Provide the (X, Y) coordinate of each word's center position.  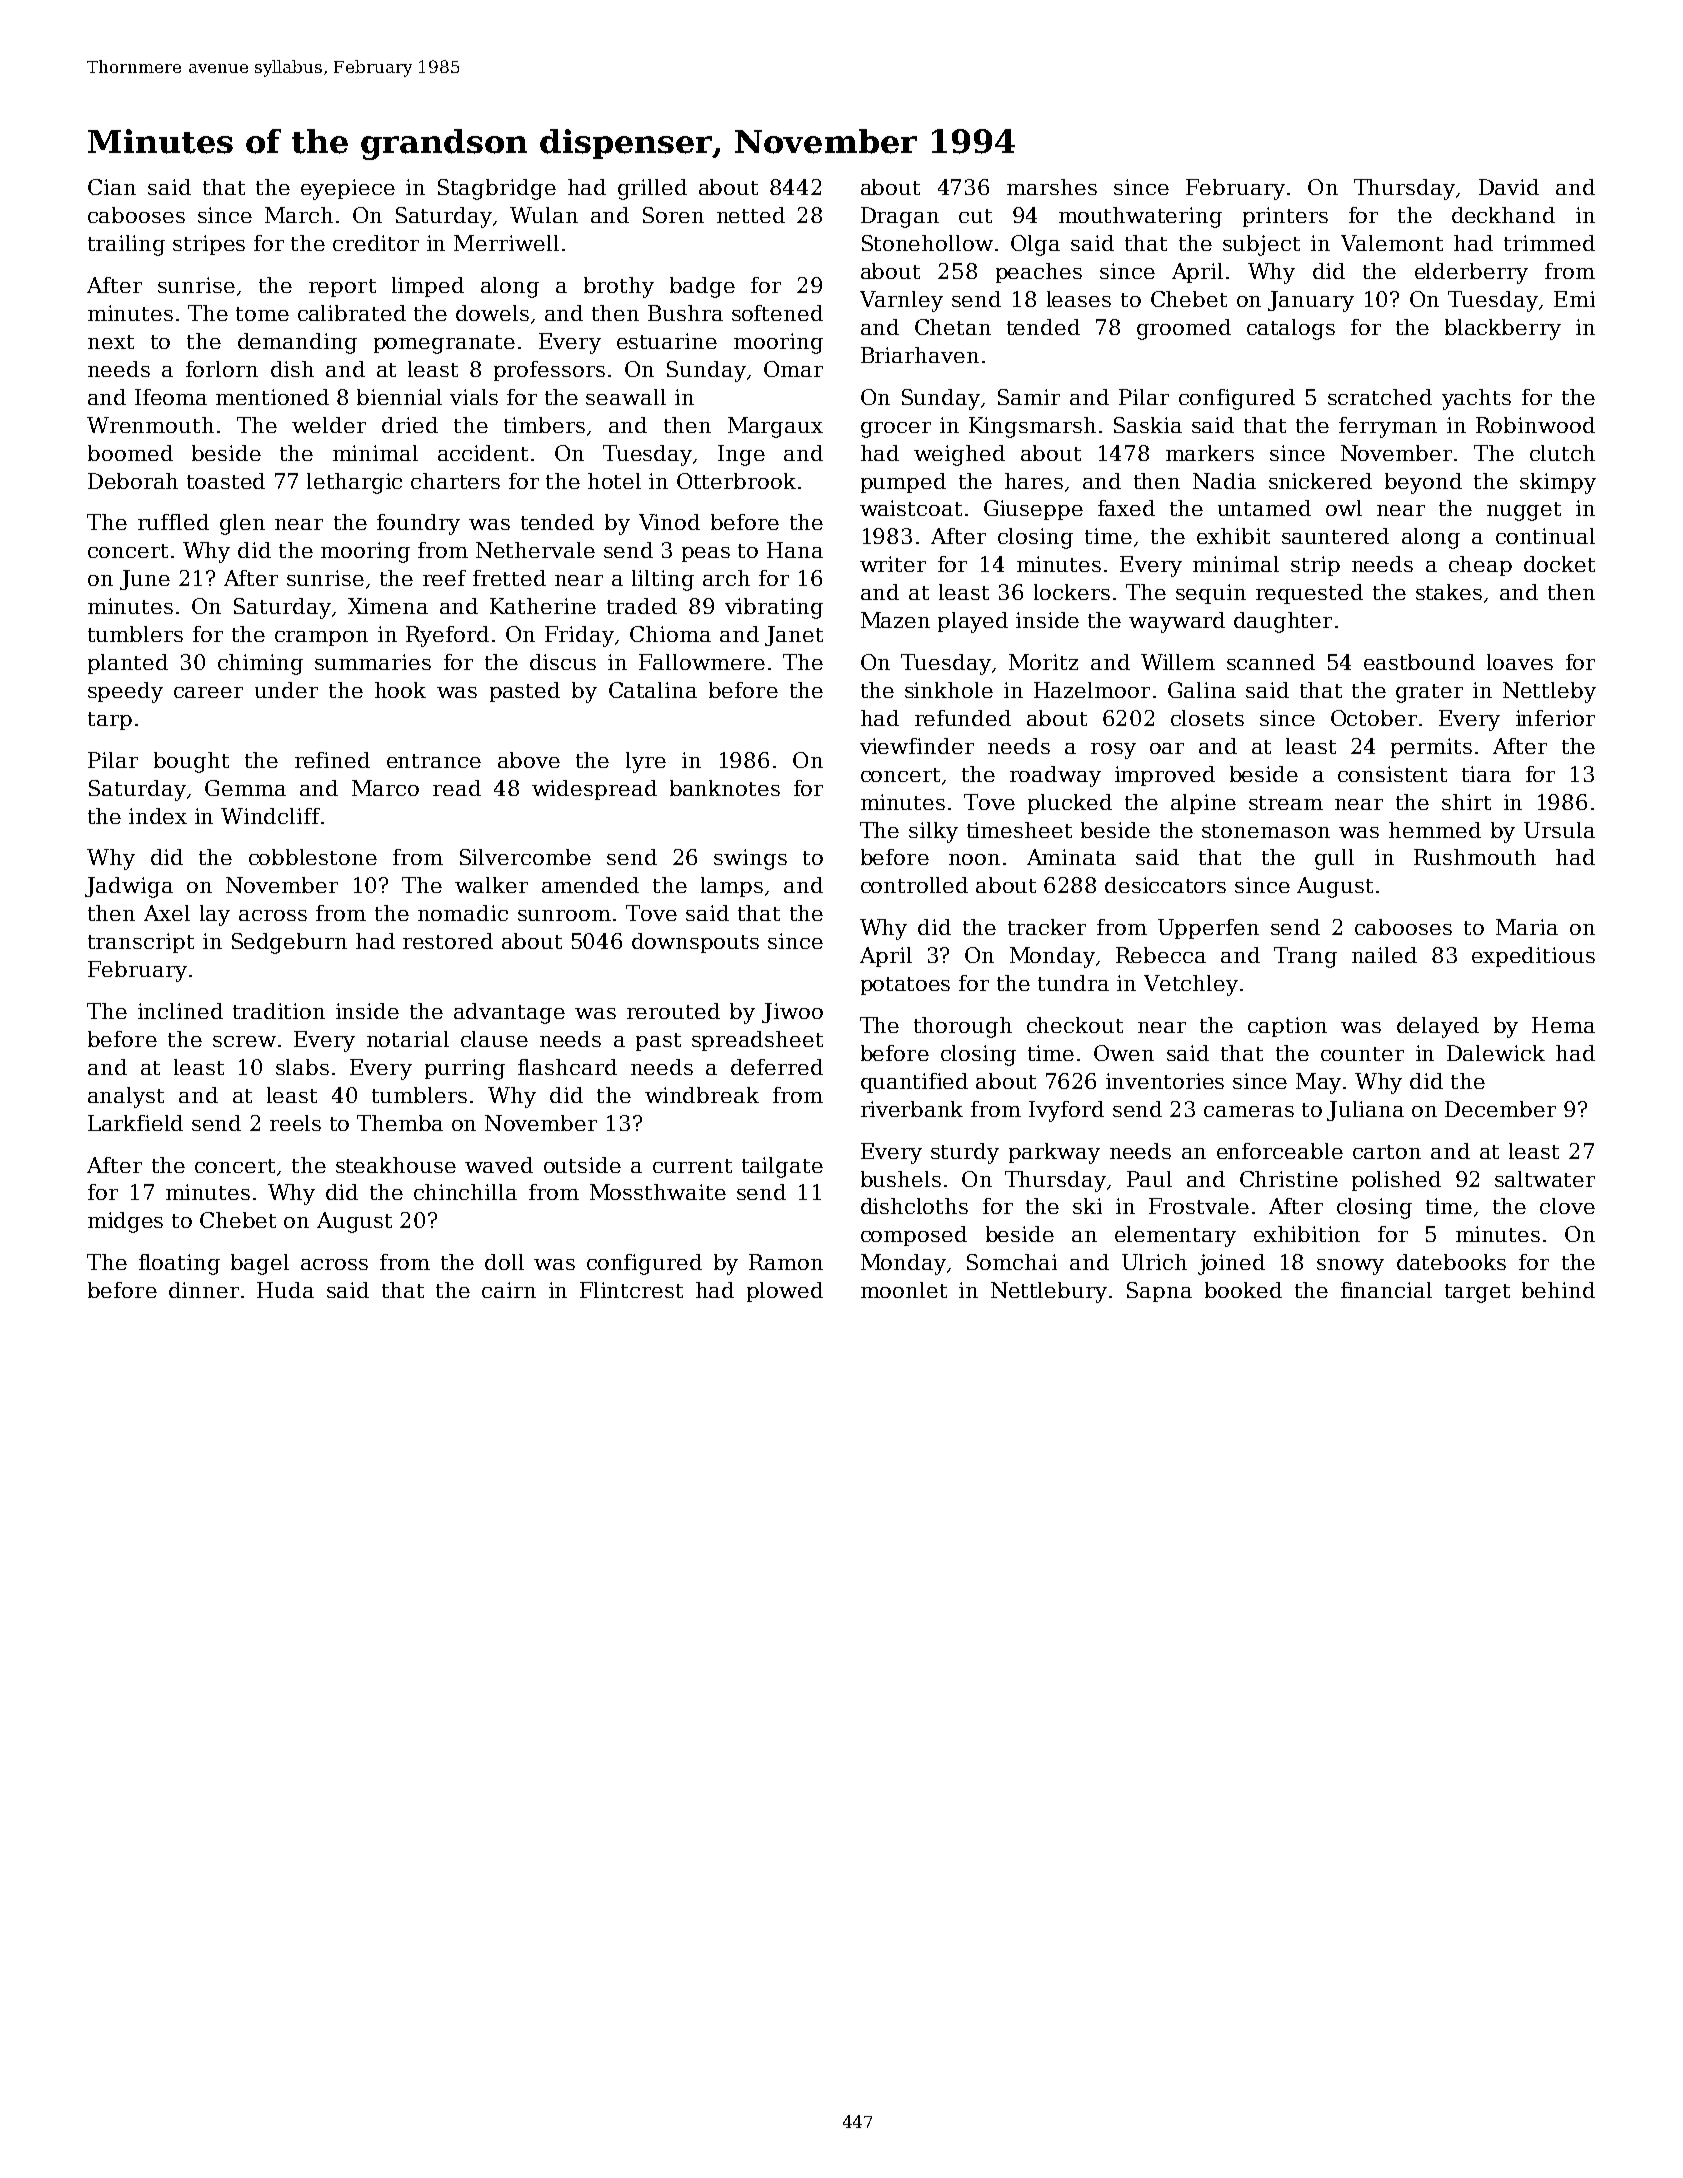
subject (1261, 245)
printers (1285, 217)
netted (751, 215)
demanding (297, 343)
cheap (1480, 566)
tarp (110, 721)
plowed (785, 1292)
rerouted (673, 1011)
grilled (652, 189)
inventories (1165, 1081)
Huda (285, 1290)
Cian (112, 187)
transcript (141, 943)
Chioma (670, 634)
